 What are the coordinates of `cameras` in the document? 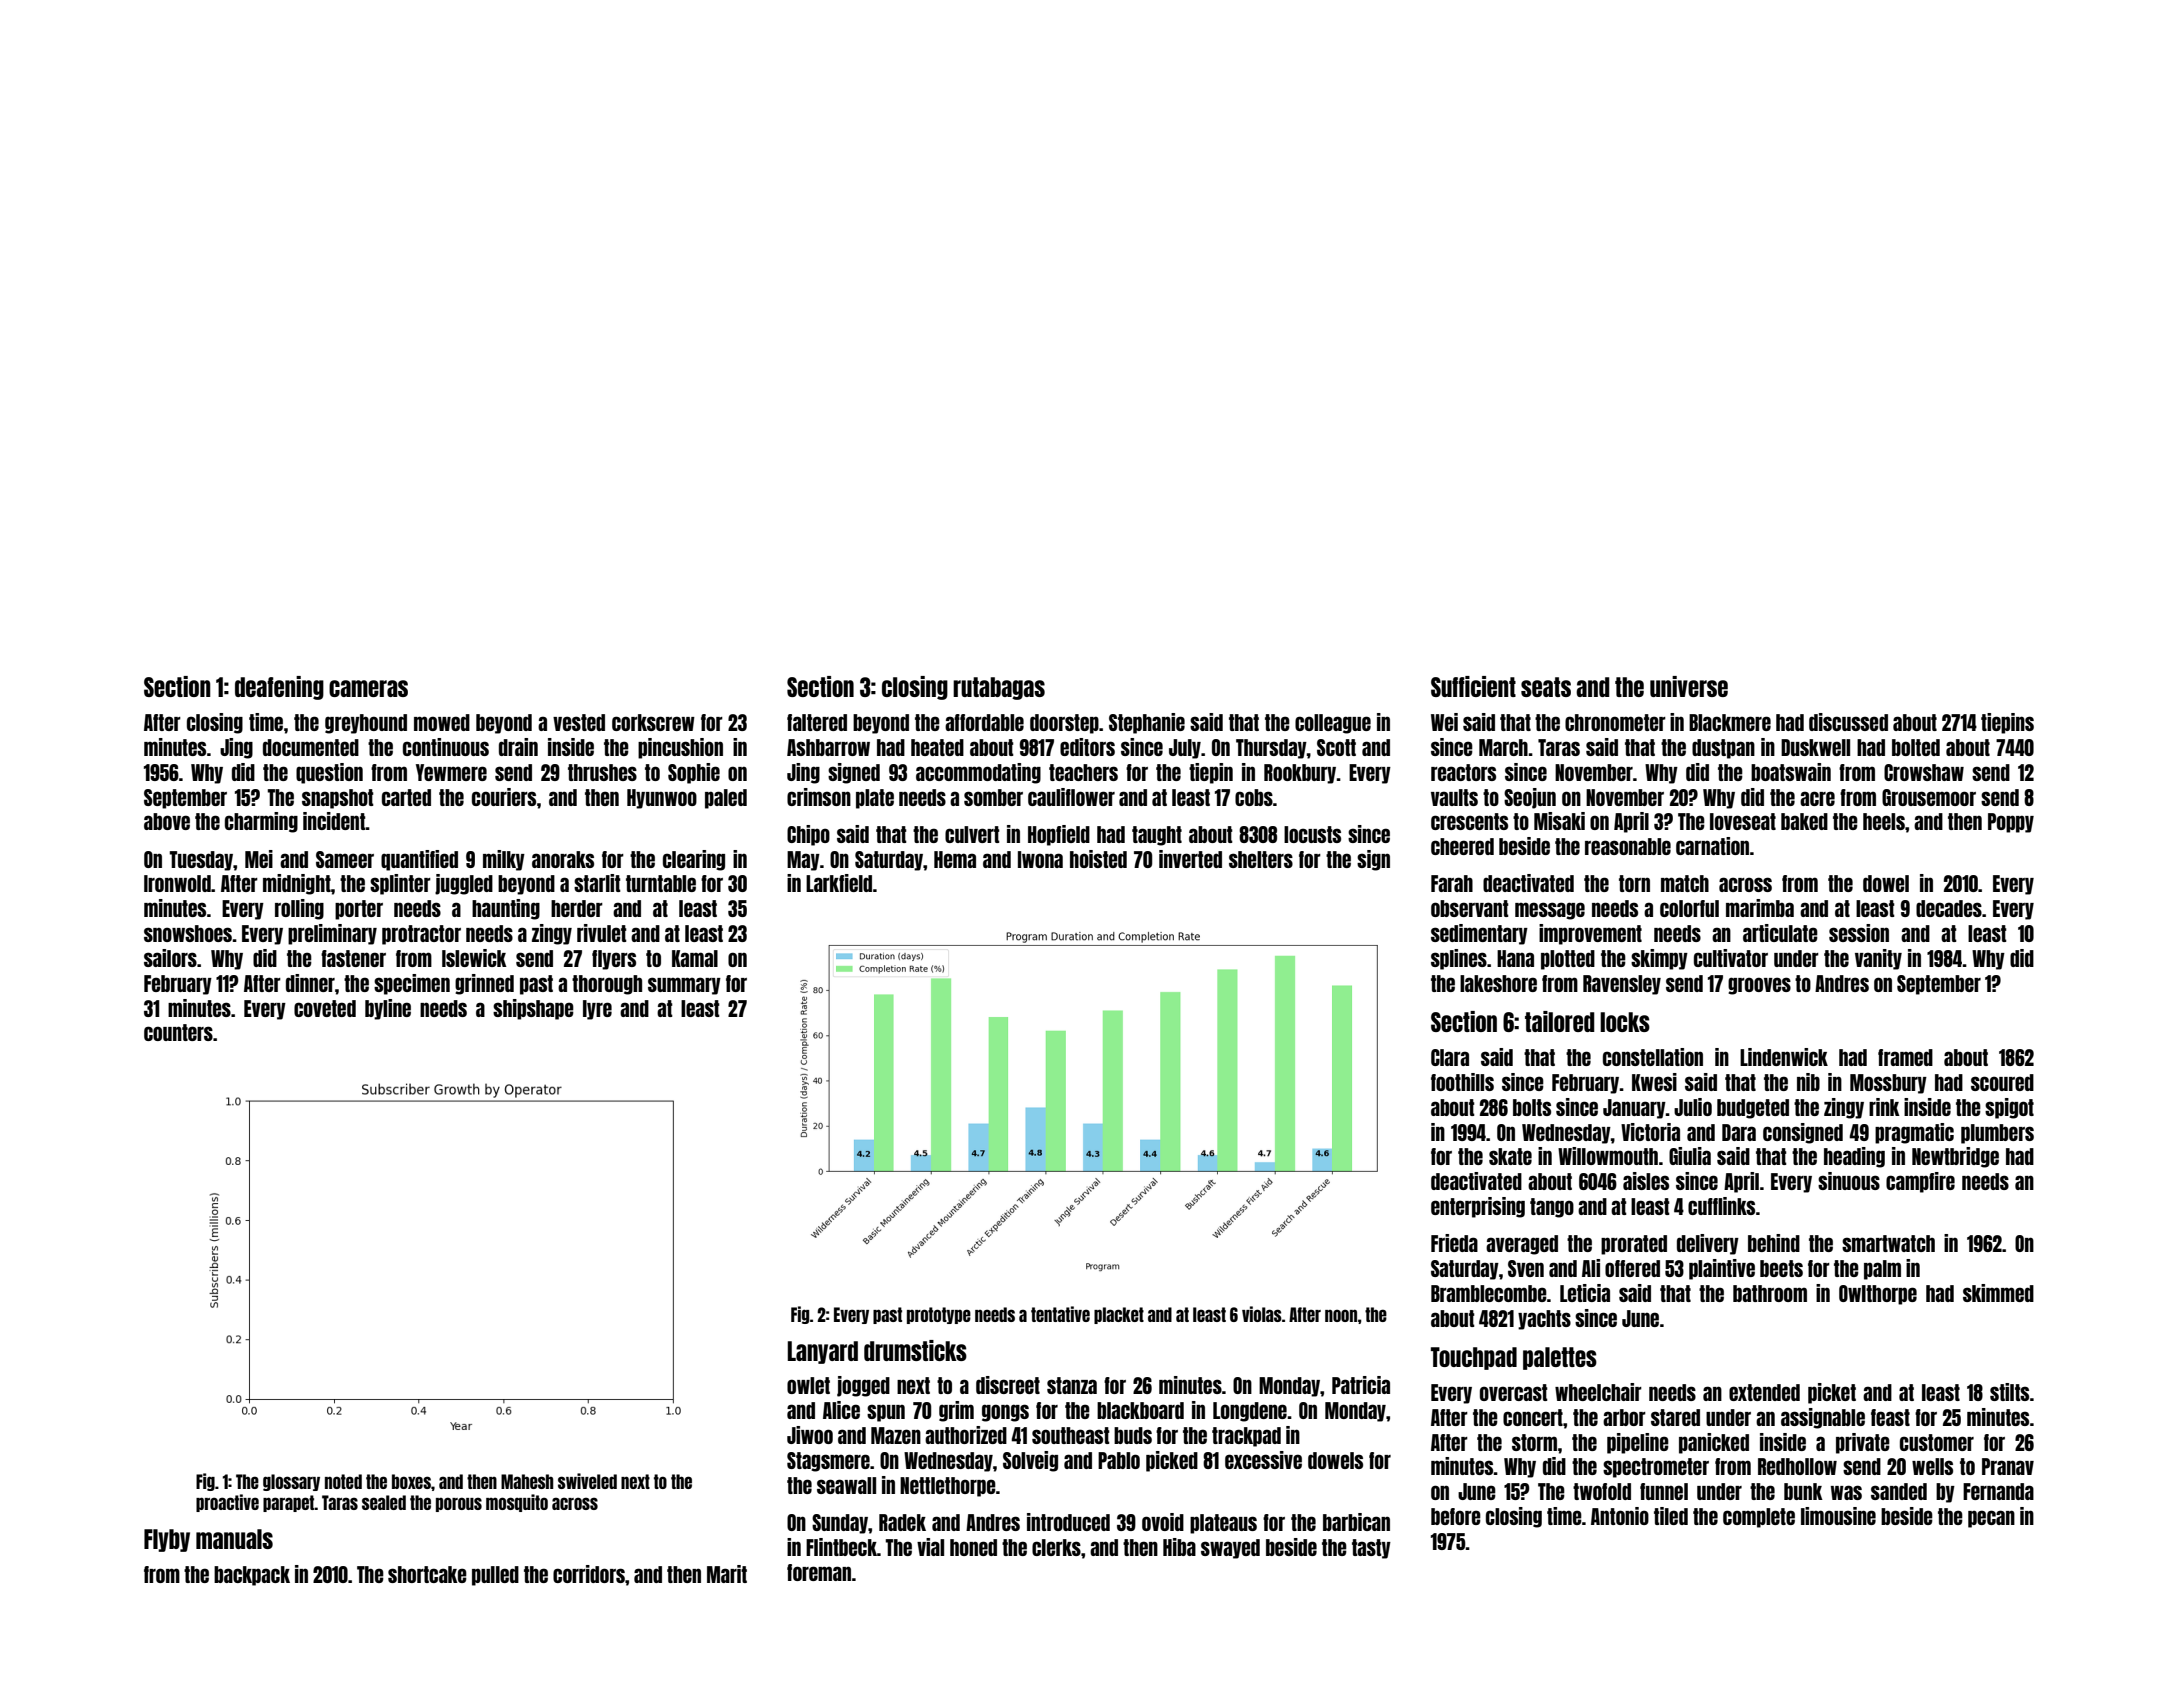 It's located at (368, 688).
